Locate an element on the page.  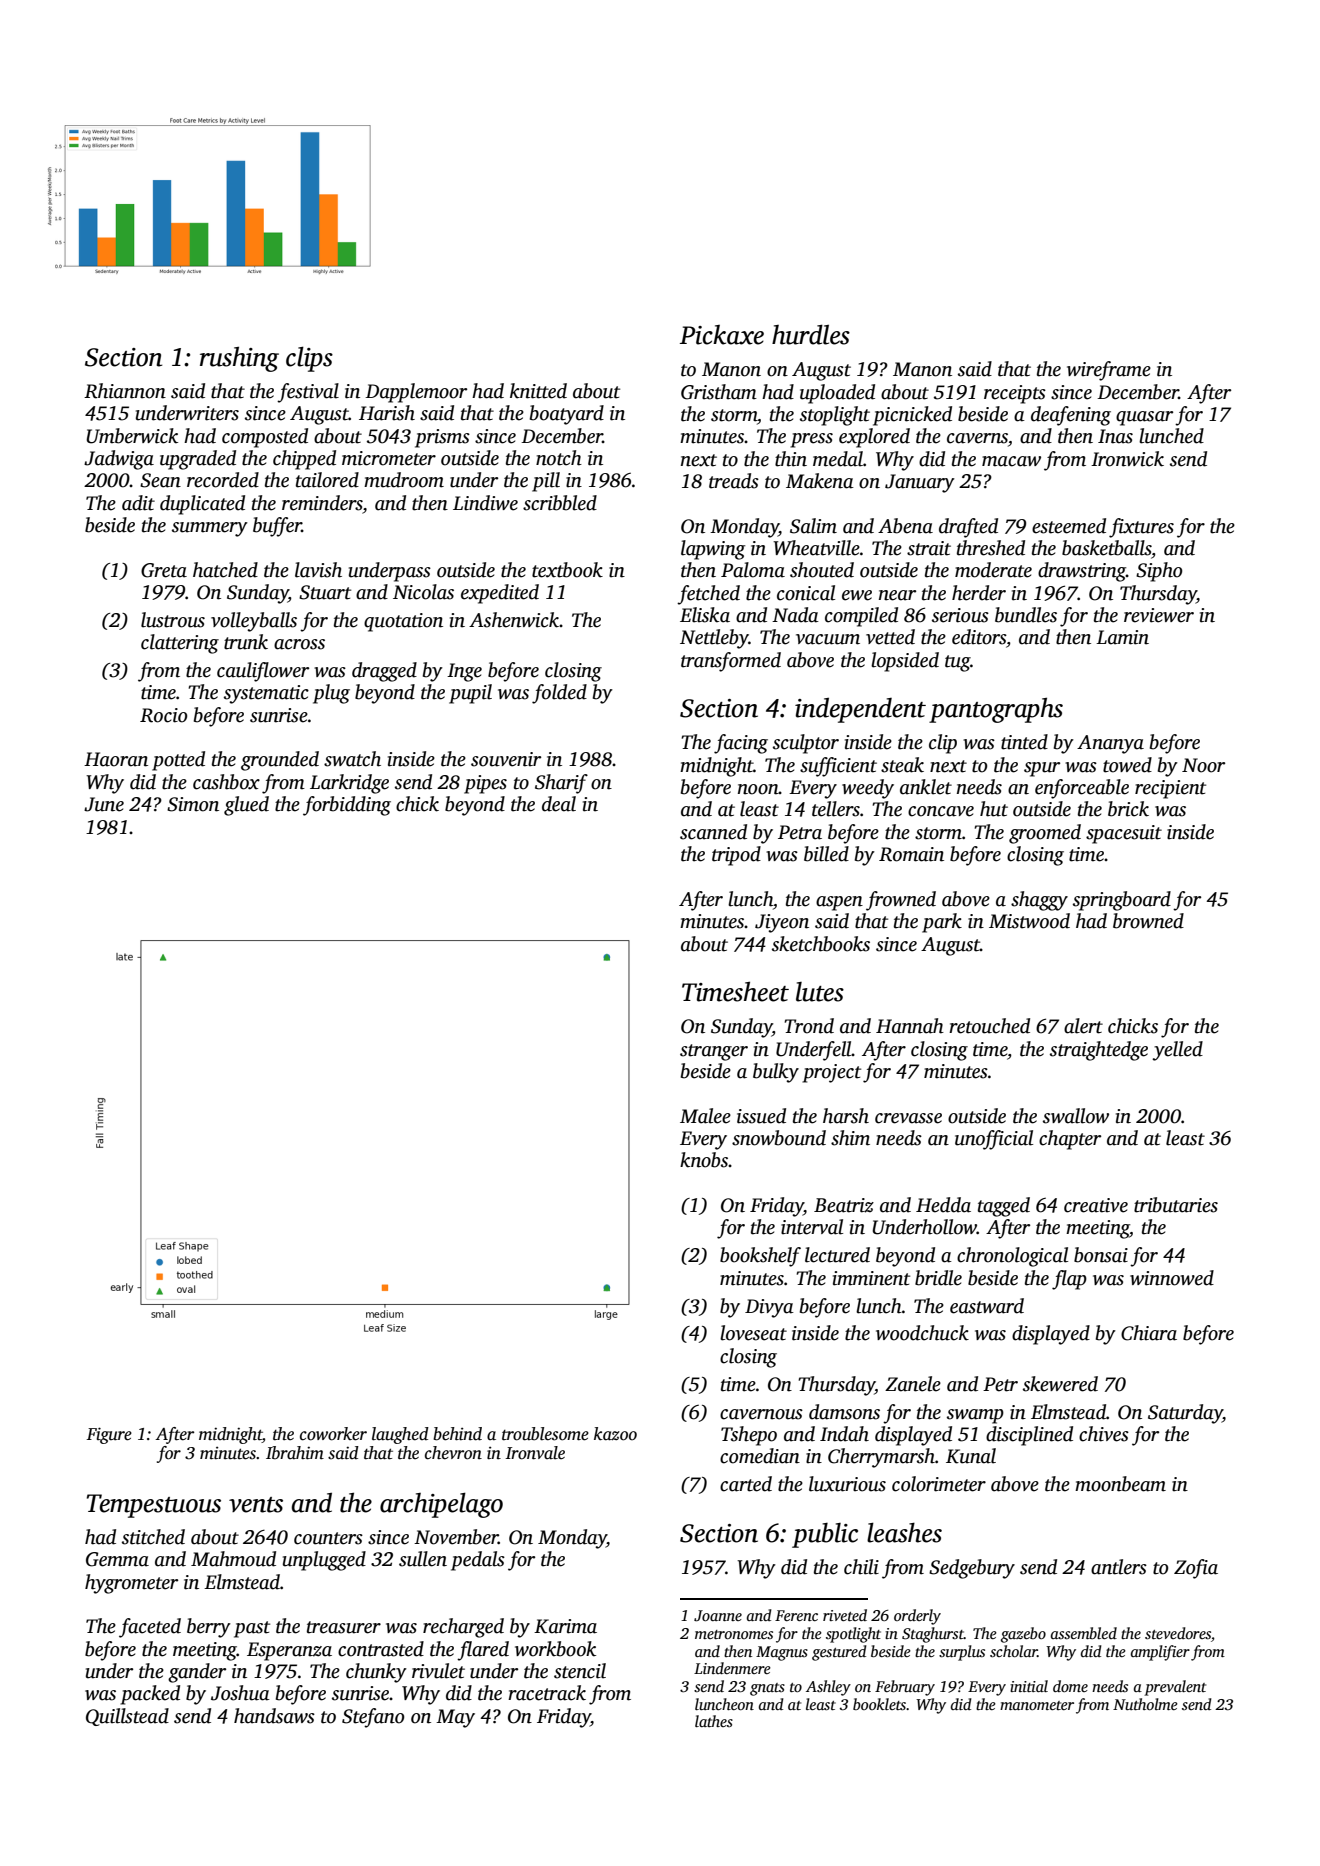
bulky is located at coordinates (776, 1073).
